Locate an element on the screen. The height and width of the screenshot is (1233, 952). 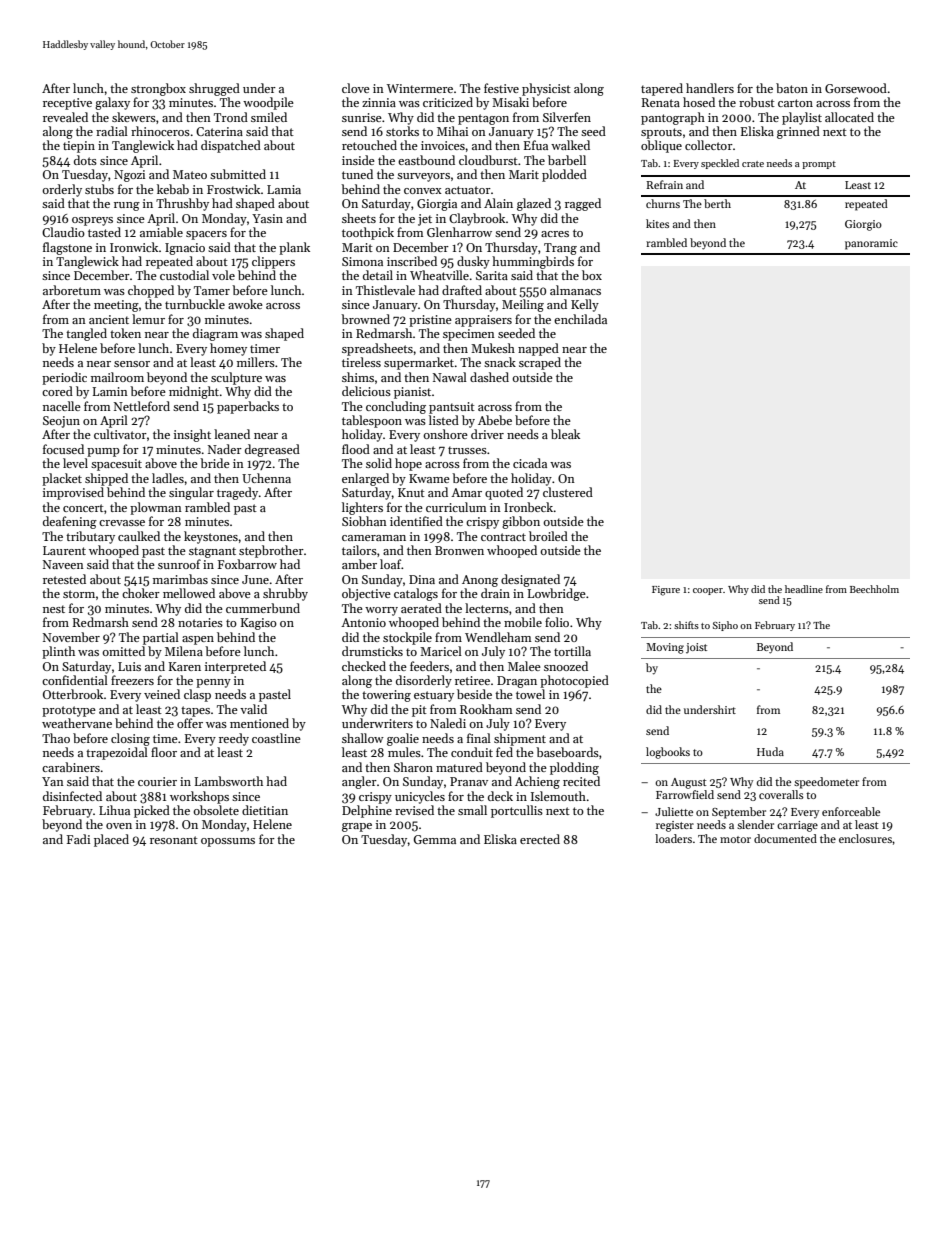
sunroof is located at coordinates (179, 564).
